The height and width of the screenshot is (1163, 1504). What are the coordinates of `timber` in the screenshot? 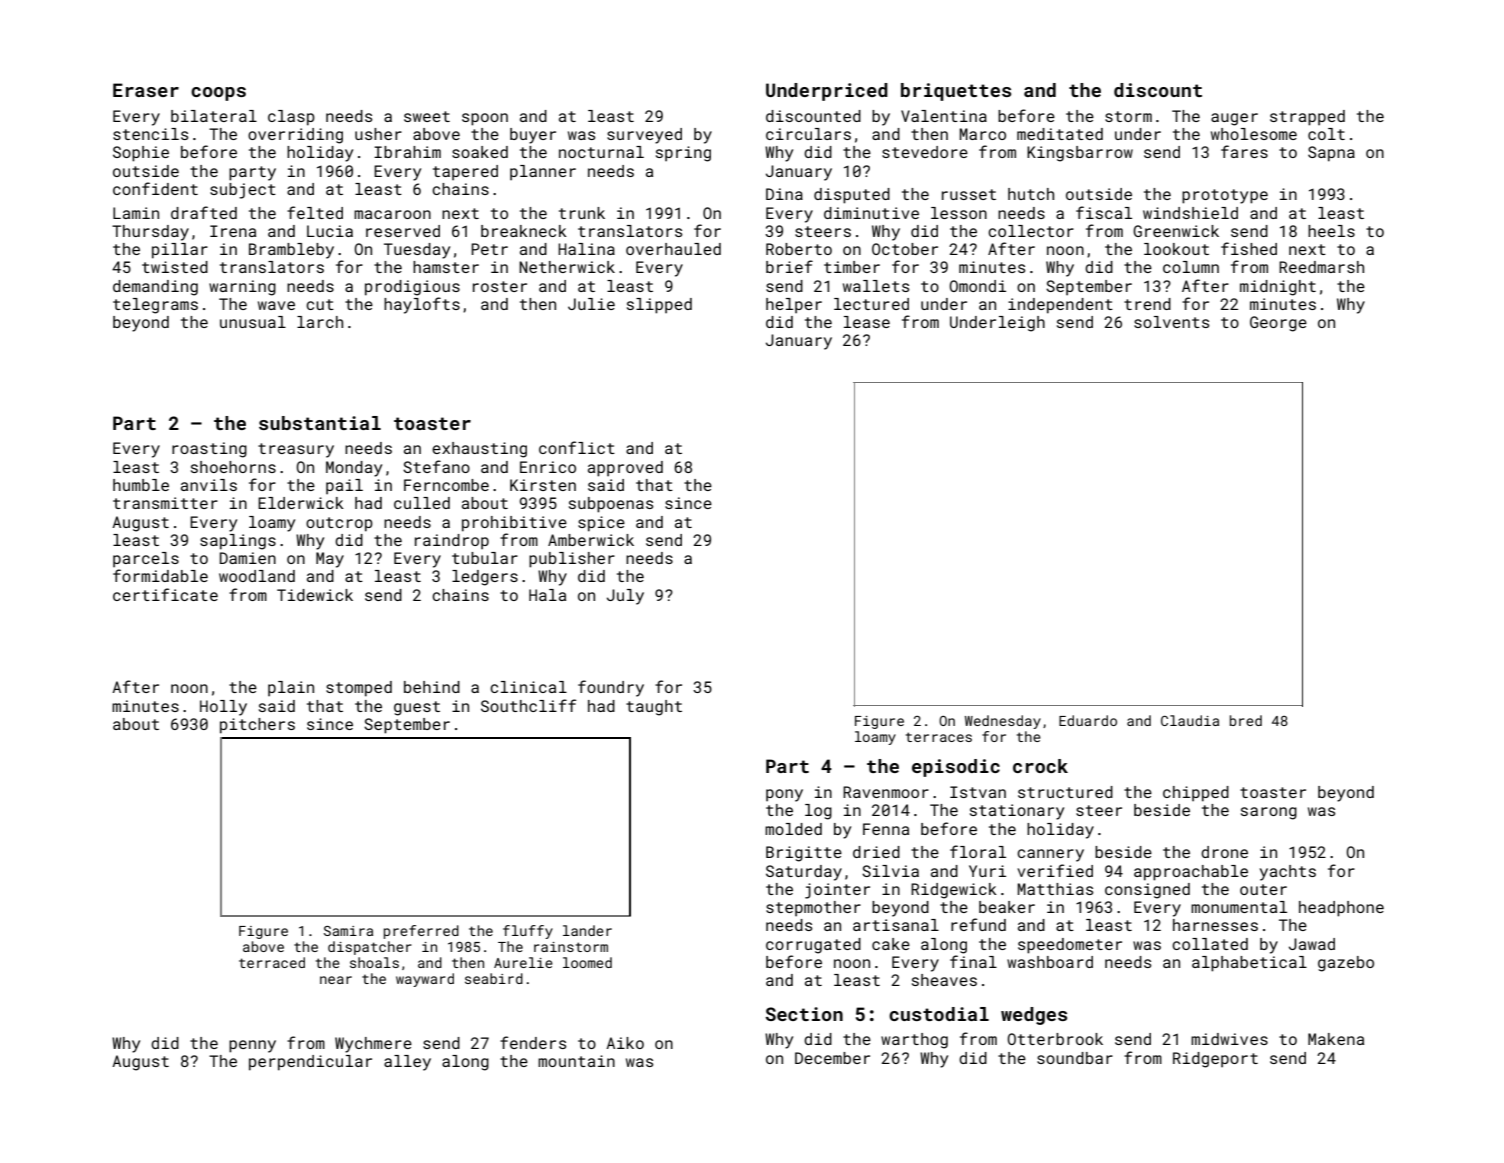 It's located at (852, 267).
